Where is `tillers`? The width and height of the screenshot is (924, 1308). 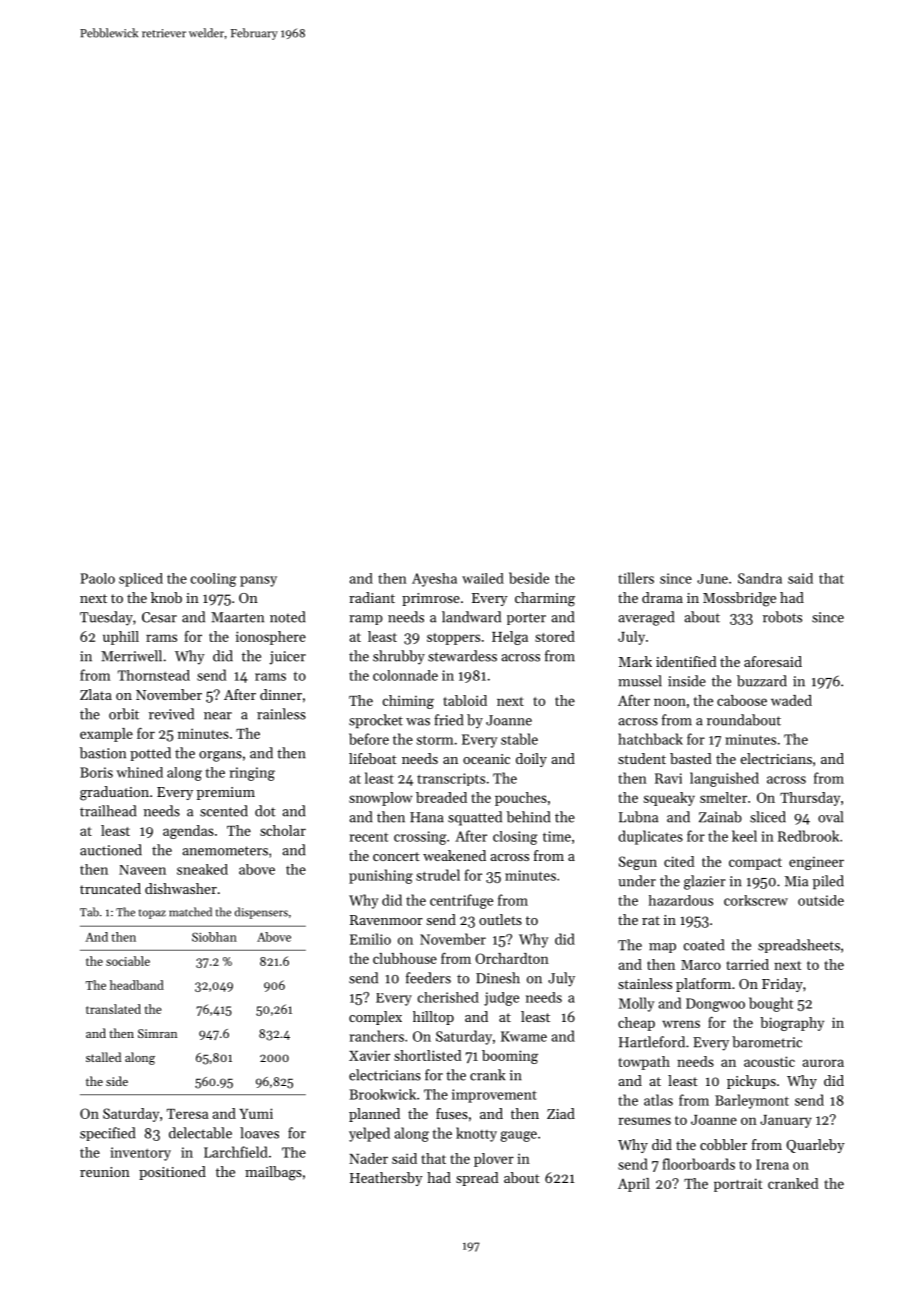 tillers is located at coordinates (636, 578).
